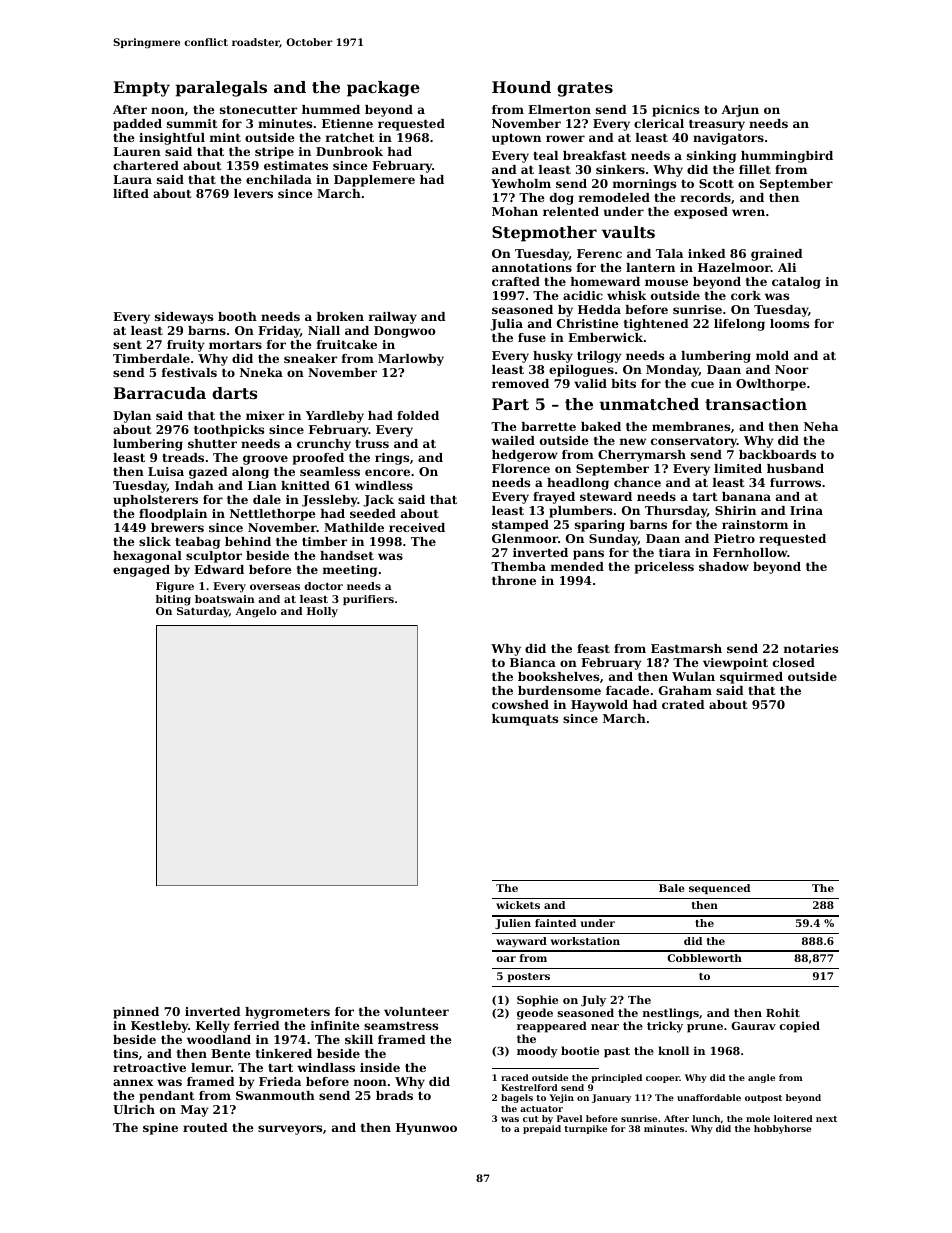 This screenshot has width=952, height=1233. What do you see at coordinates (136, 1013) in the screenshot?
I see `pinned` at bounding box center [136, 1013].
